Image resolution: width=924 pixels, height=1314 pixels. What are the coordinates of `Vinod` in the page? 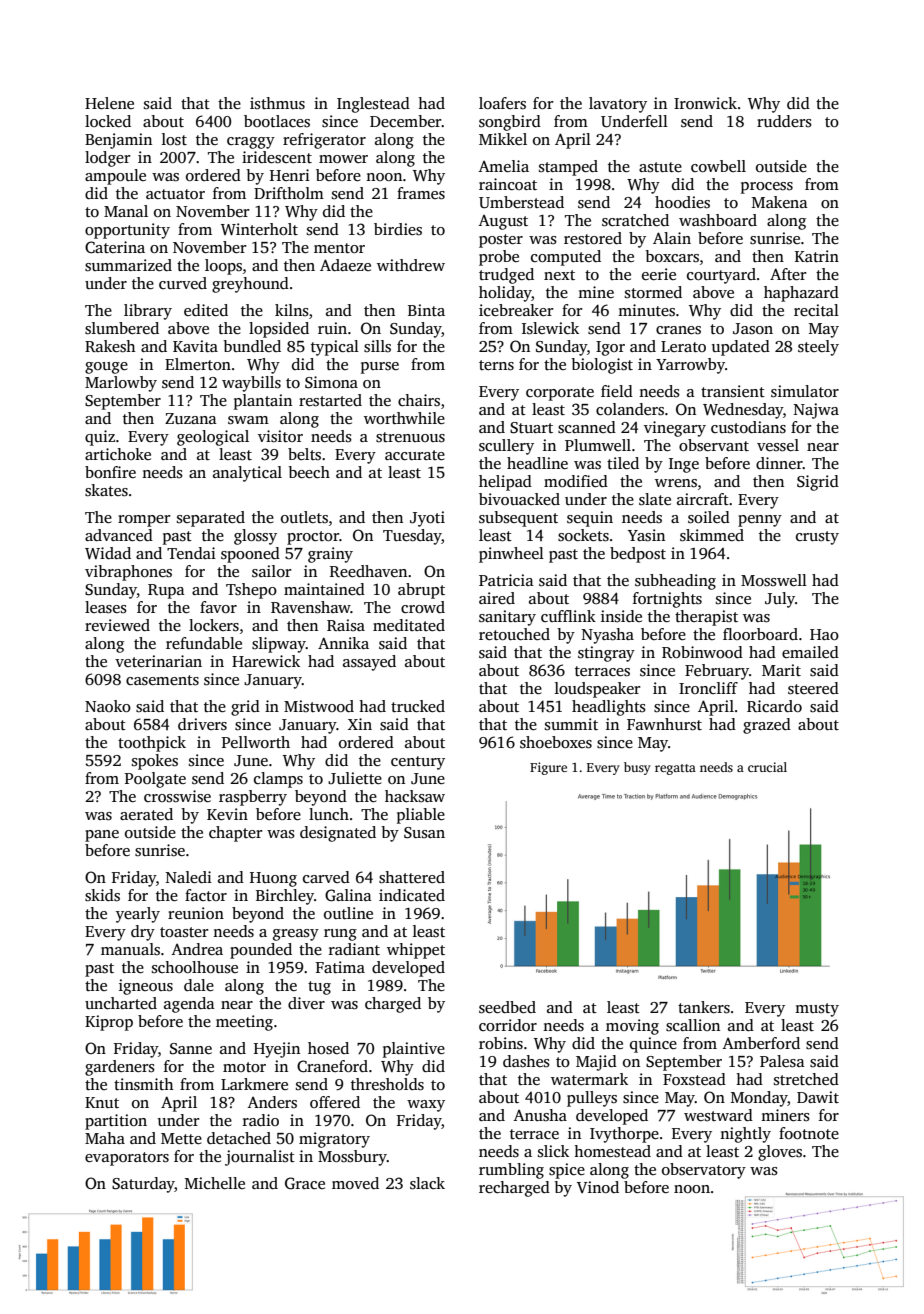 It's located at (598, 1187).
